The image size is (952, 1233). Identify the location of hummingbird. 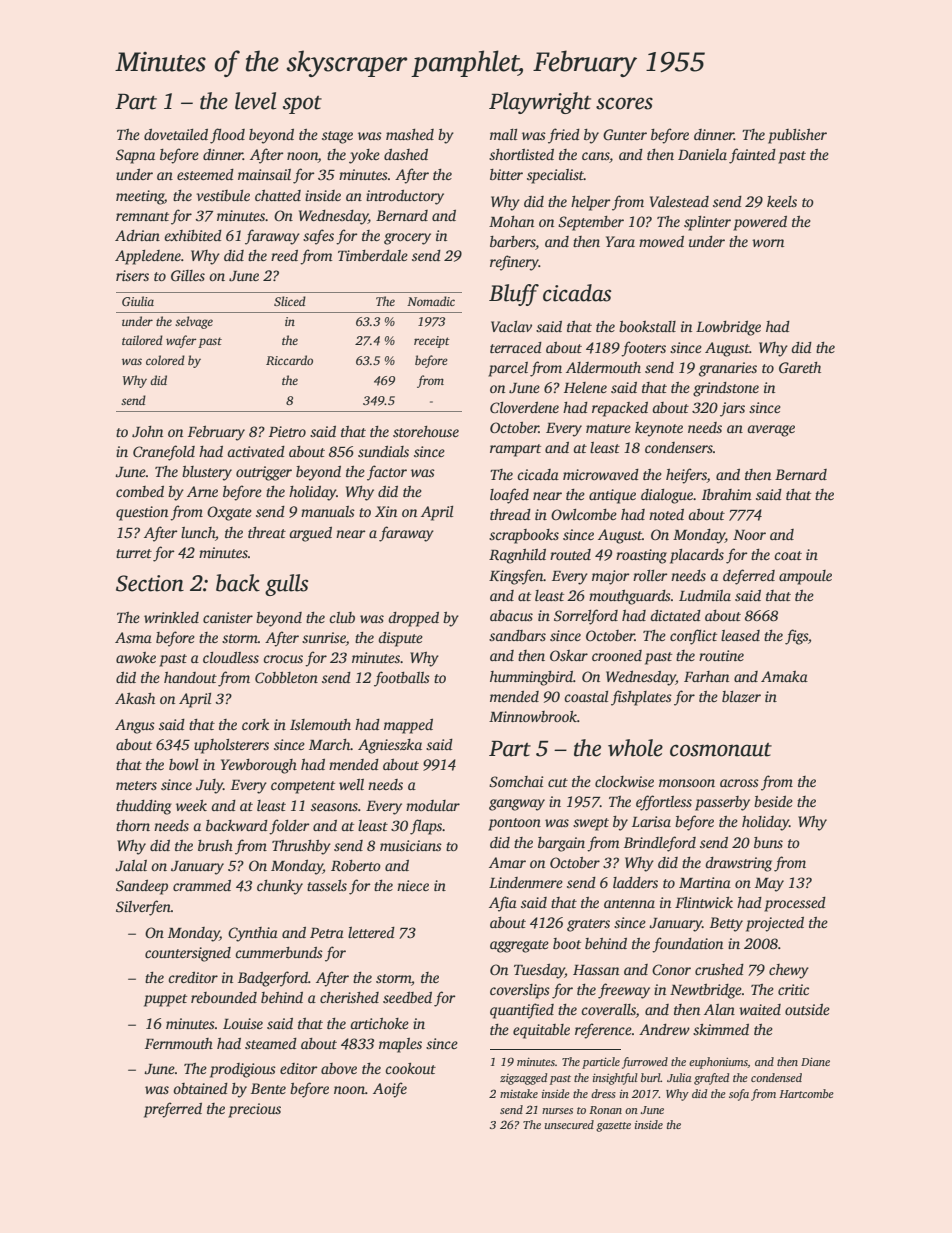
(531, 678).
